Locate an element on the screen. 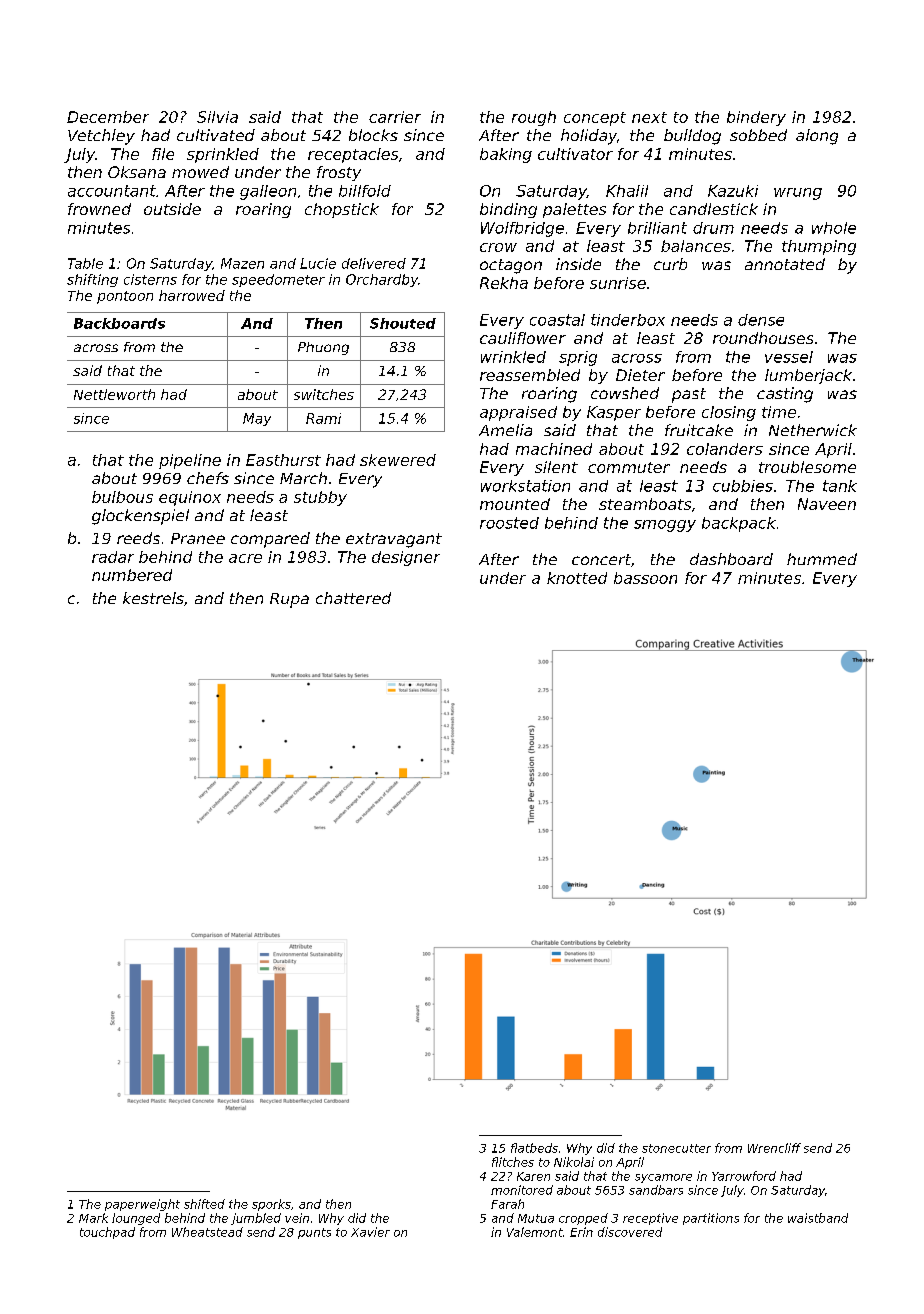 This screenshot has width=924, height=1314. blocks is located at coordinates (373, 135).
